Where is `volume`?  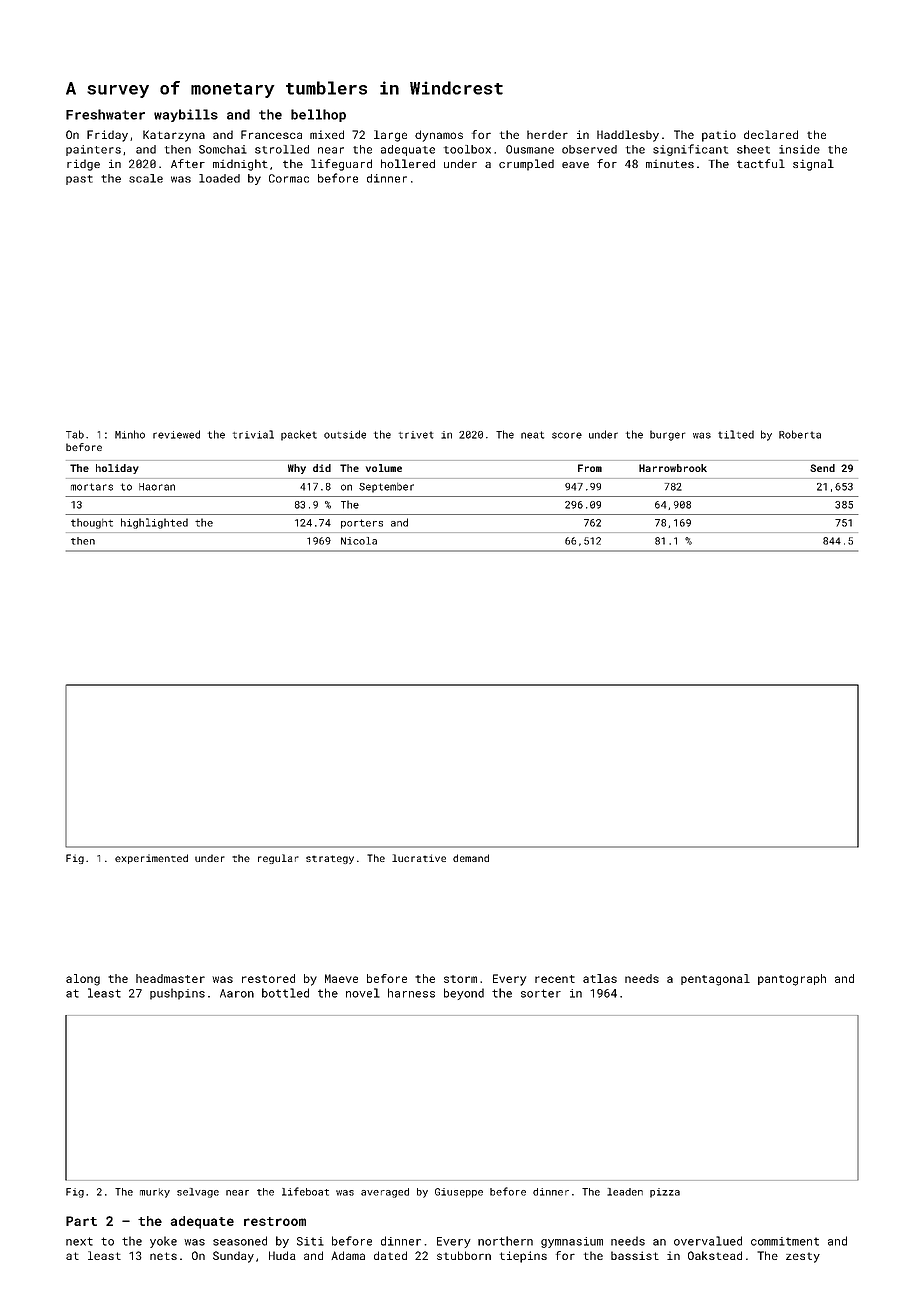 volume is located at coordinates (384, 468).
